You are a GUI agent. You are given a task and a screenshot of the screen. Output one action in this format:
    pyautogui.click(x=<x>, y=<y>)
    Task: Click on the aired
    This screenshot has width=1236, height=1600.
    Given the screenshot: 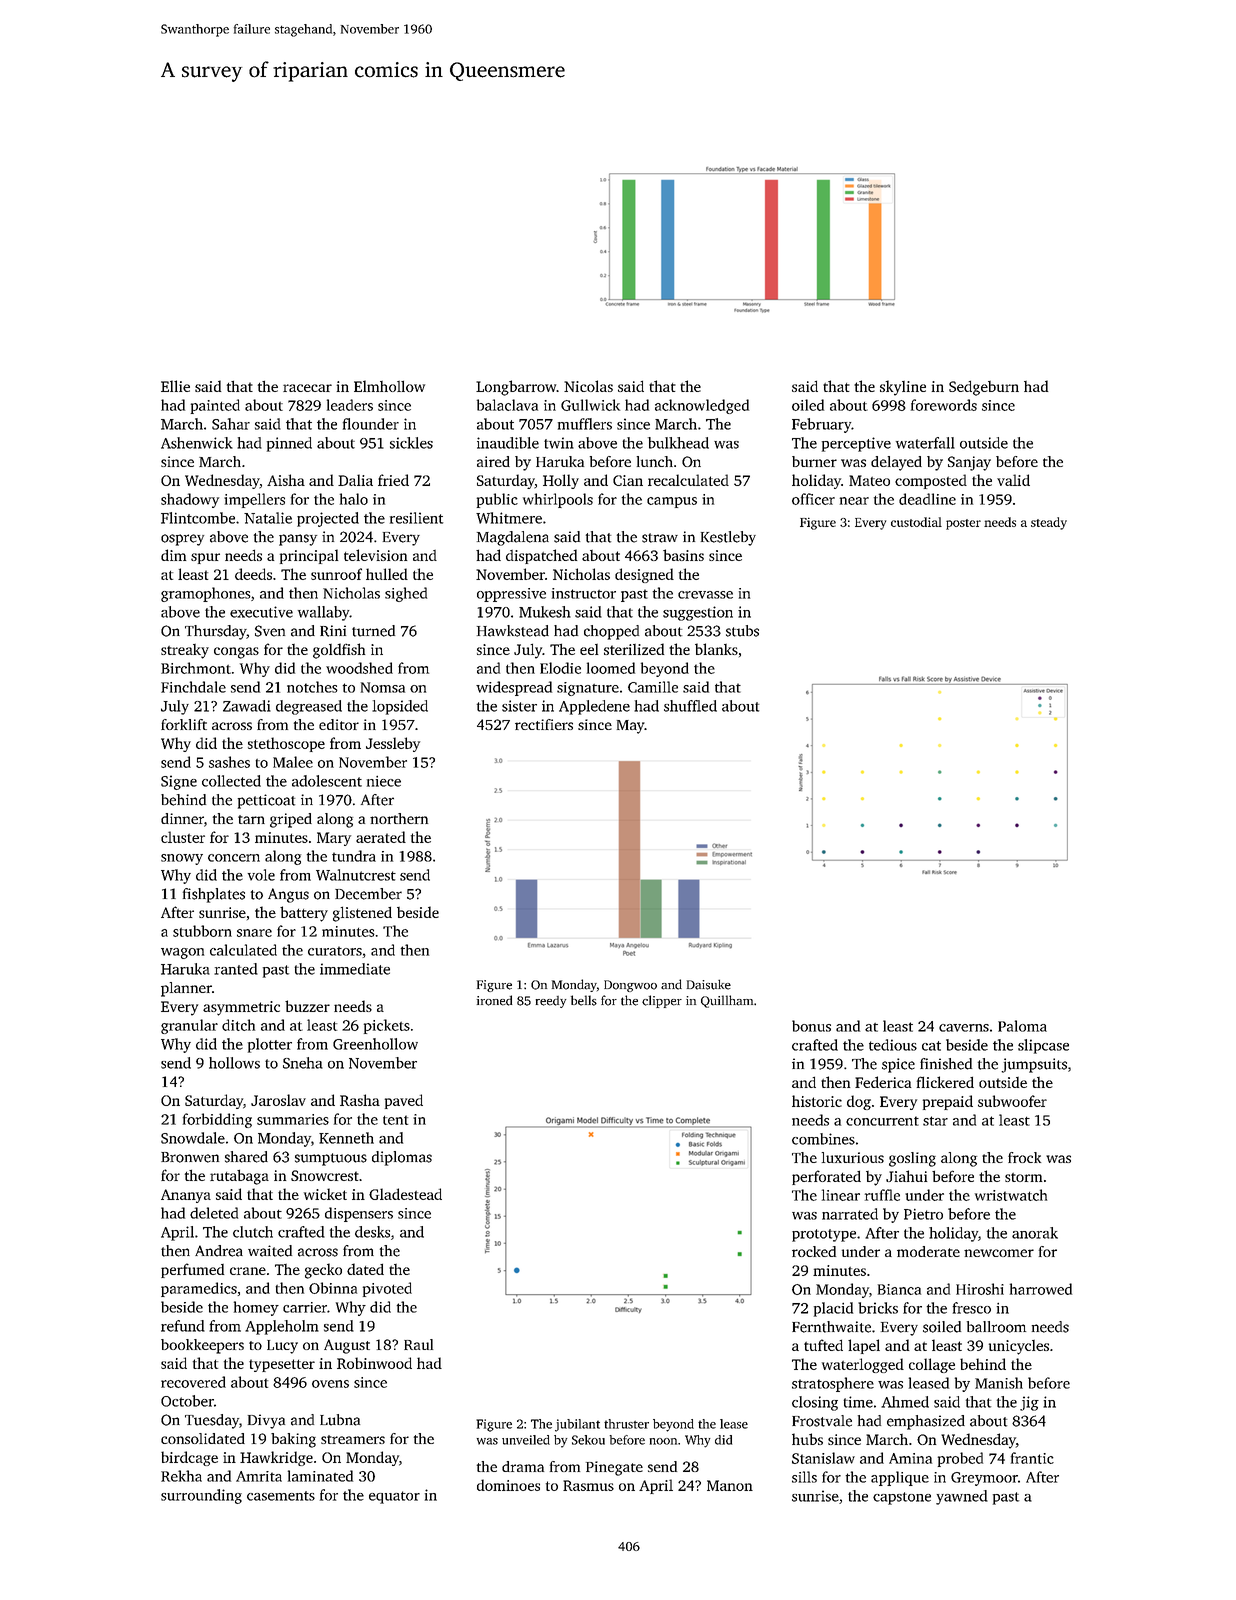 What is the action you would take?
    pyautogui.click(x=493, y=461)
